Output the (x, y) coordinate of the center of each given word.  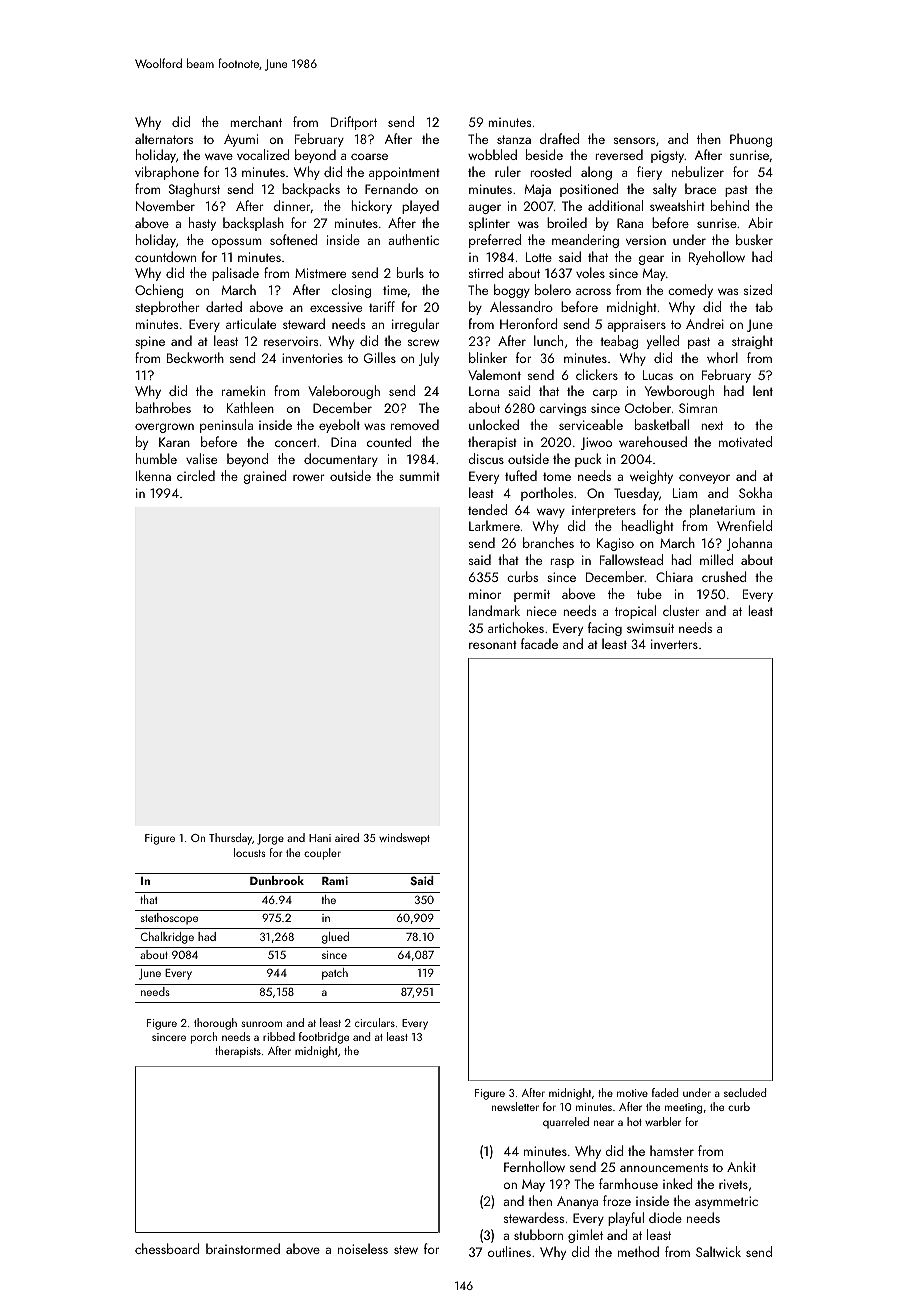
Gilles (380, 357)
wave (219, 156)
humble (156, 458)
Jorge (270, 839)
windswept (404, 839)
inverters (674, 644)
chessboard (167, 1248)
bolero (553, 289)
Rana (630, 223)
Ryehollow (717, 258)
